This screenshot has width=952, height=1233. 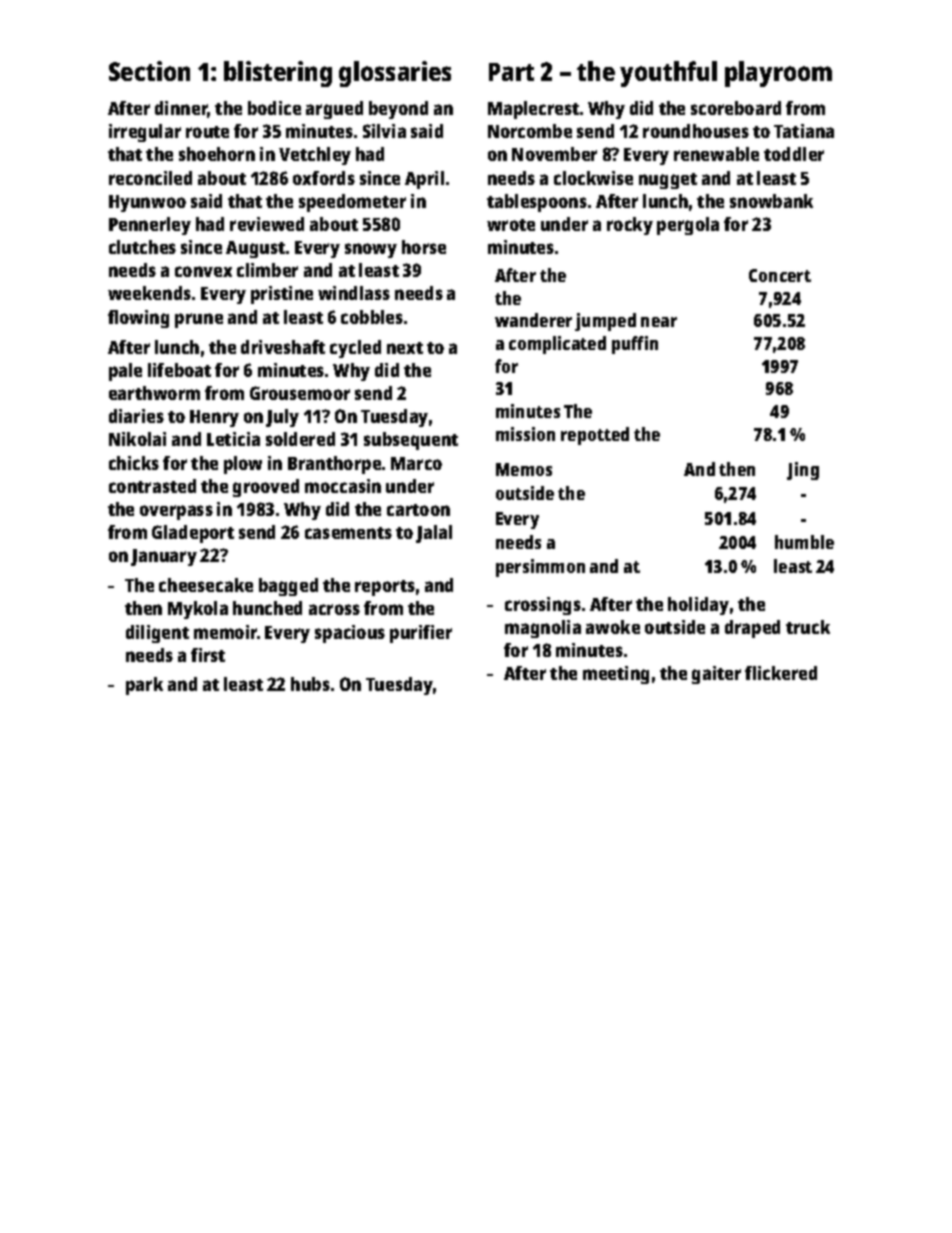 What do you see at coordinates (511, 72) in the screenshot?
I see `Part` at bounding box center [511, 72].
